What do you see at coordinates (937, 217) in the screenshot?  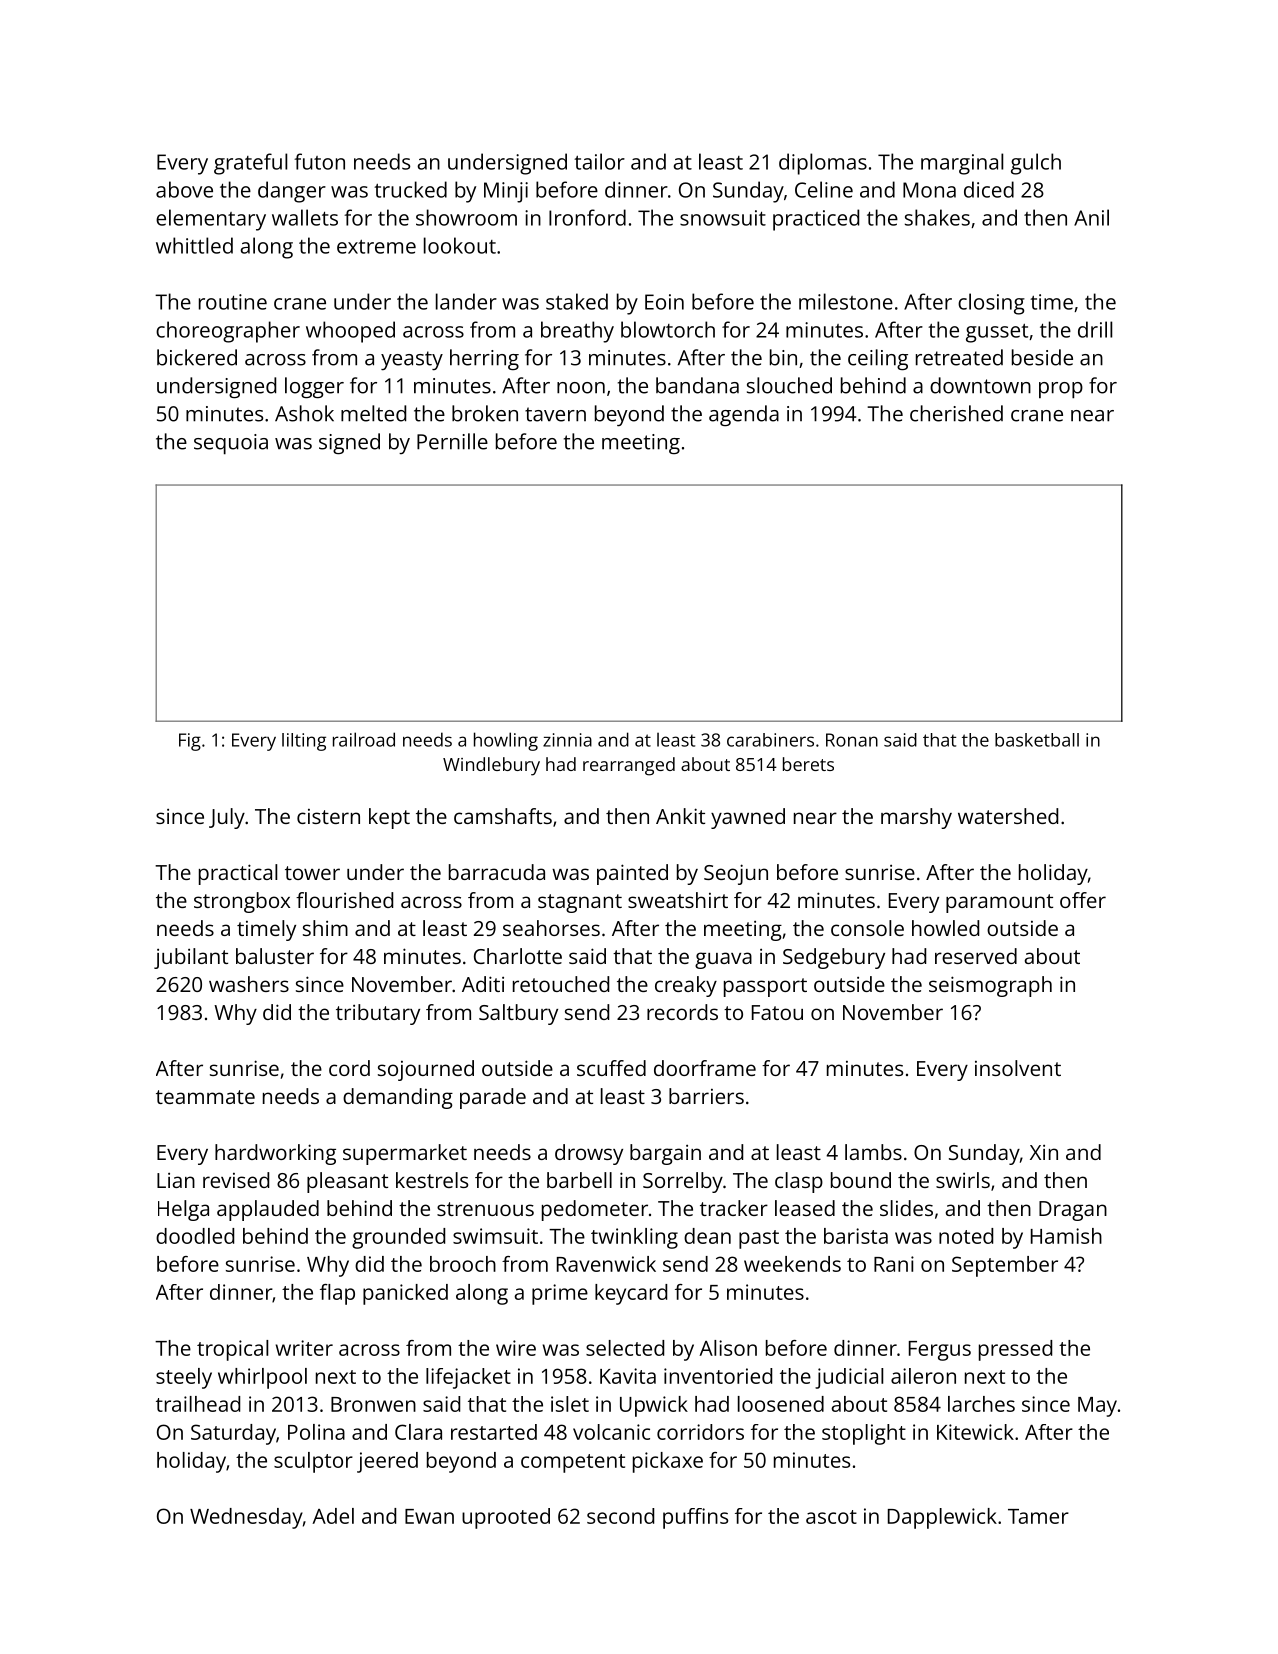 I see `shakes` at bounding box center [937, 217].
